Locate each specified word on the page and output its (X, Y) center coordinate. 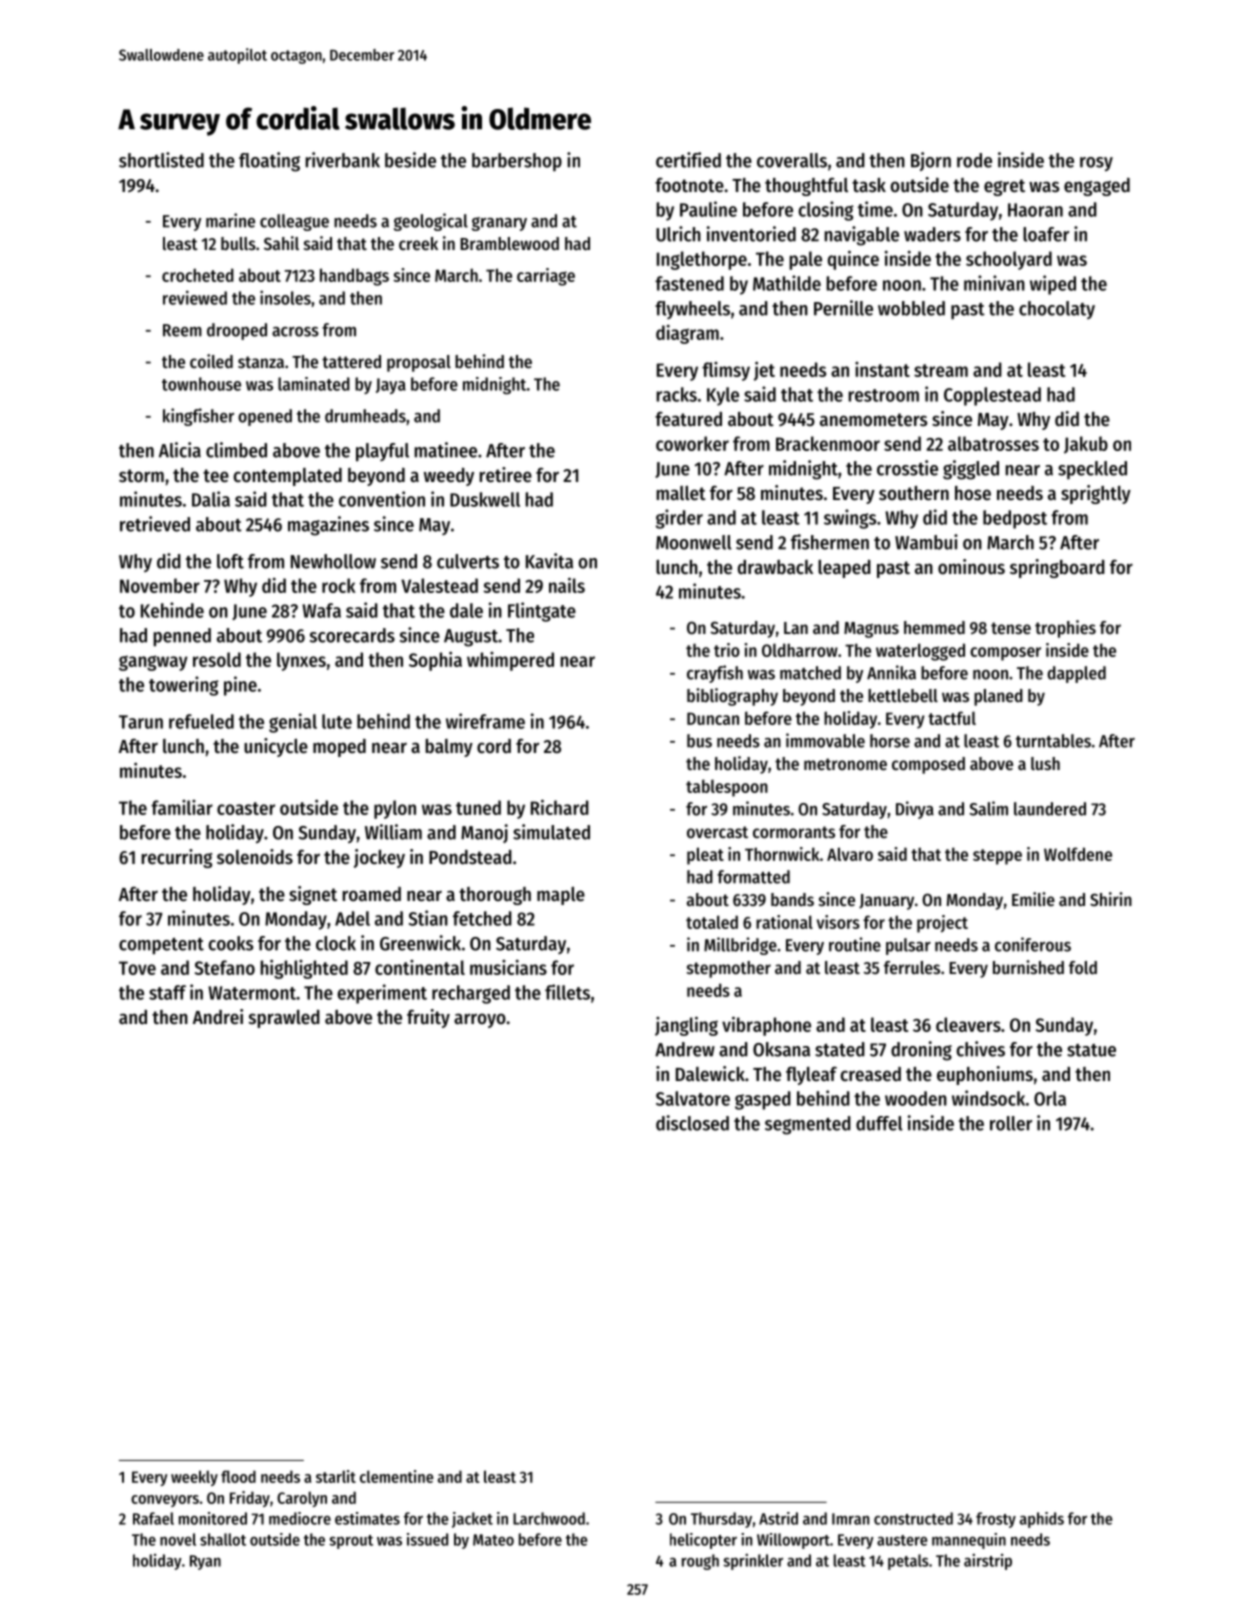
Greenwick (420, 943)
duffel (879, 1123)
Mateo (493, 1540)
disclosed (692, 1123)
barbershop (517, 162)
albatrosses (993, 443)
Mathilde (787, 283)
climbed (236, 450)
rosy (1096, 164)
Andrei (218, 1017)
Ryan (205, 1562)
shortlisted (161, 160)
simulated (551, 832)
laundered (1050, 809)
